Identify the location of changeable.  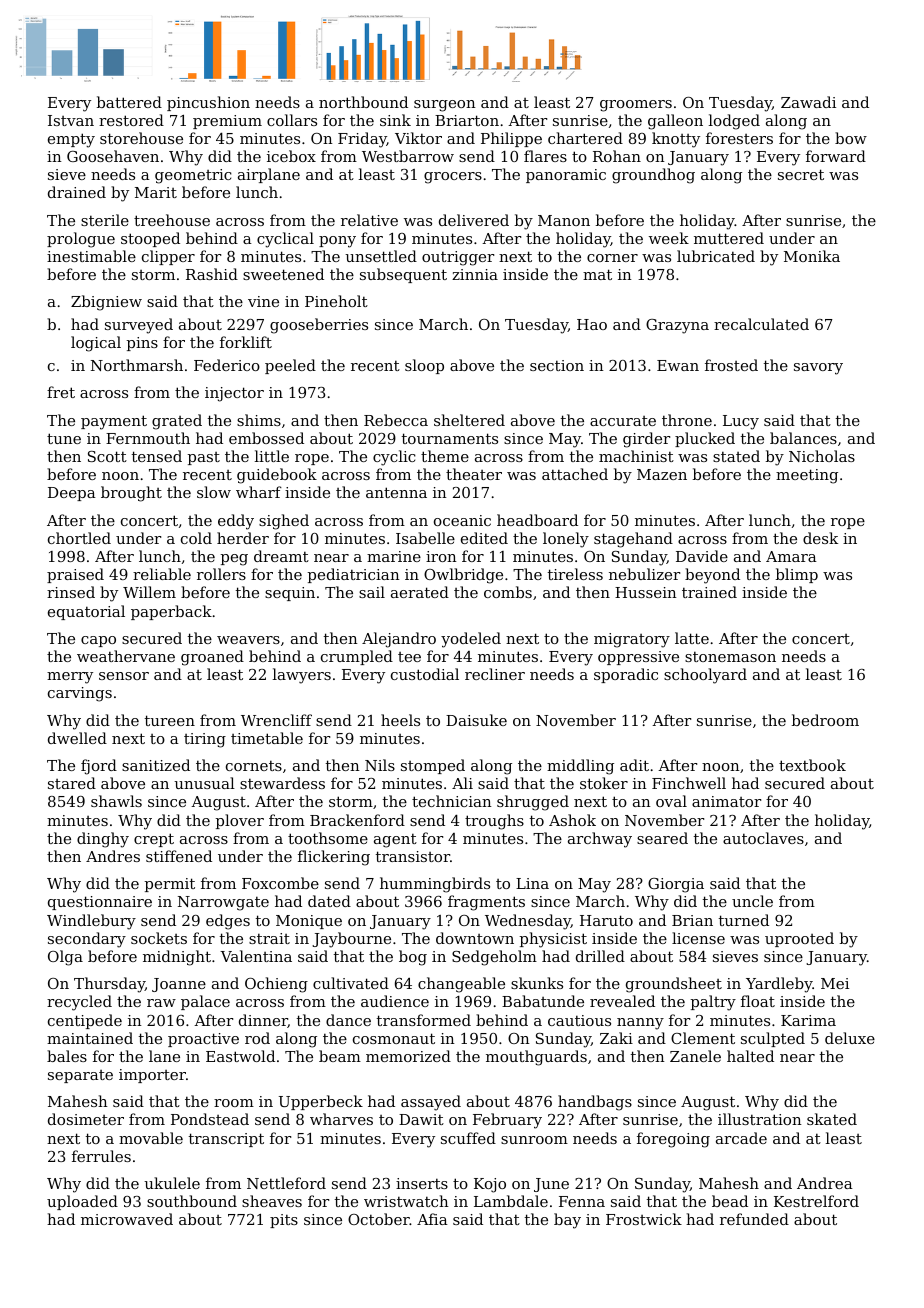
(461, 985).
